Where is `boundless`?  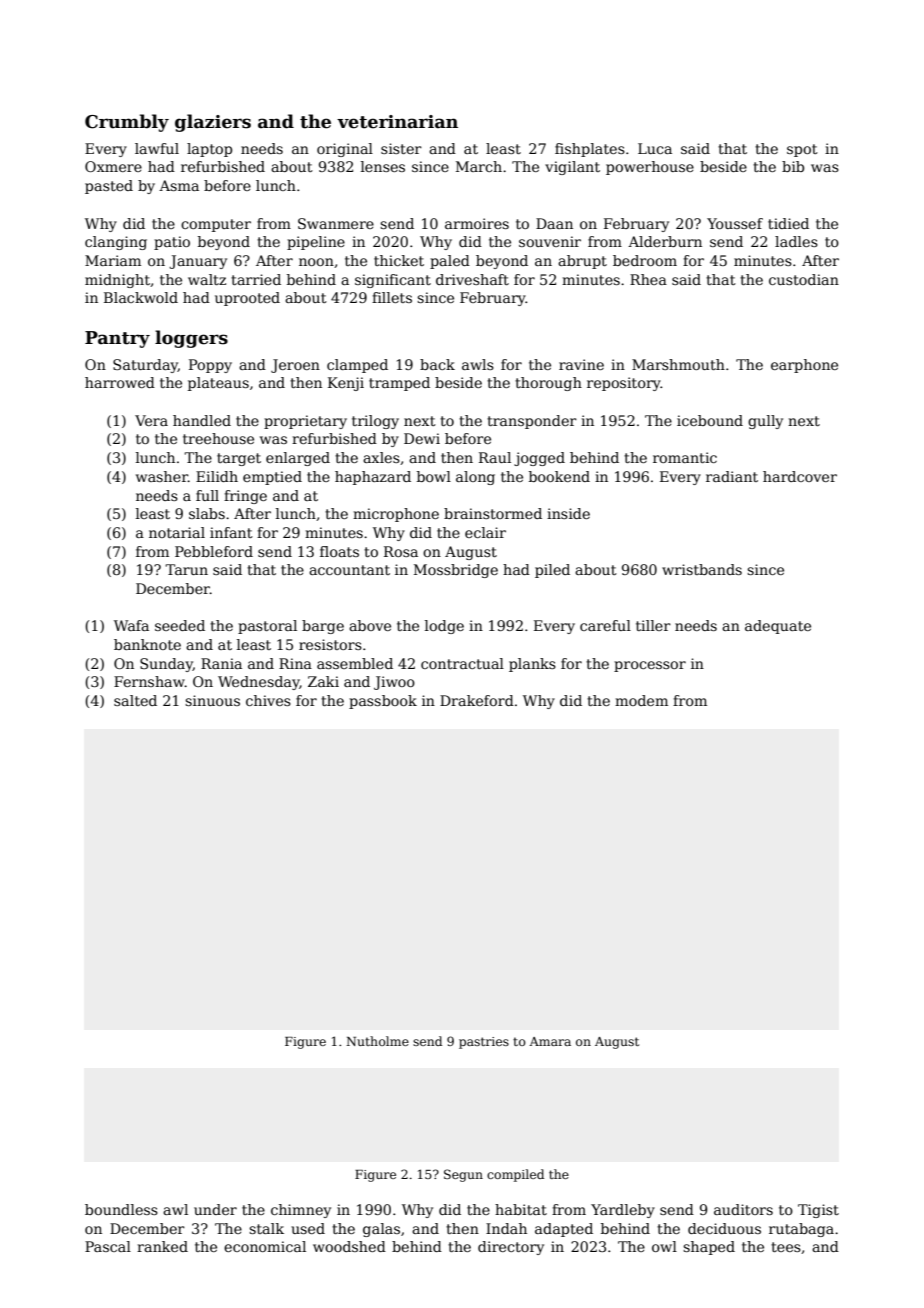
boundless is located at coordinates (121, 1209).
